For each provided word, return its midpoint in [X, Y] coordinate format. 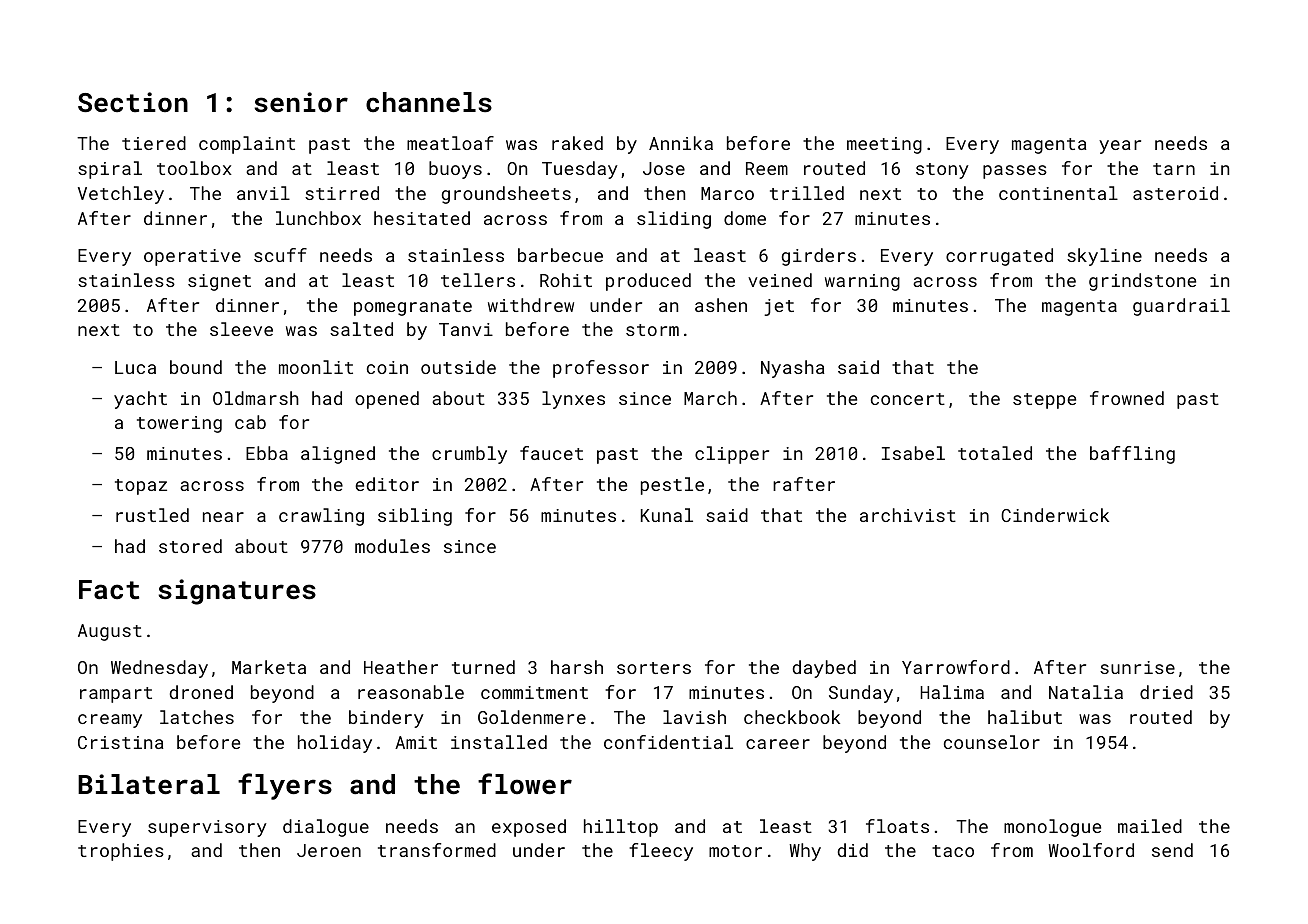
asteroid [1175, 193]
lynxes [573, 400]
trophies [121, 852]
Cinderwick [1055, 515]
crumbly [469, 455]
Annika [681, 143]
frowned [1127, 398]
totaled [995, 453]
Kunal [667, 515]
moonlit [316, 367]
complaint [247, 145]
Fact [109, 590]
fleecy [661, 852]
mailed [1150, 826]
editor [387, 484]
